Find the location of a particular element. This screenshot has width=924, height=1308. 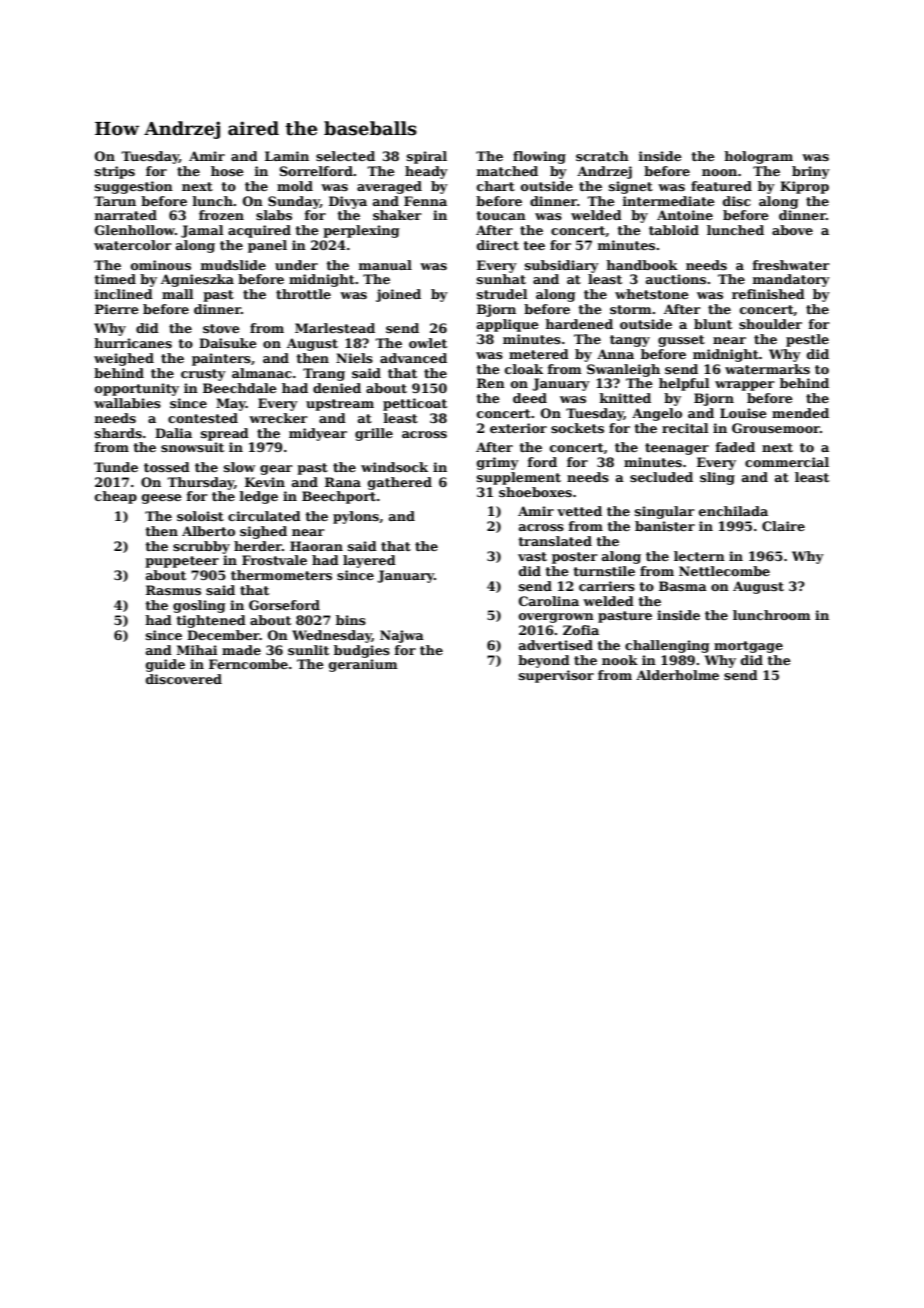

almanac is located at coordinates (262, 373).
